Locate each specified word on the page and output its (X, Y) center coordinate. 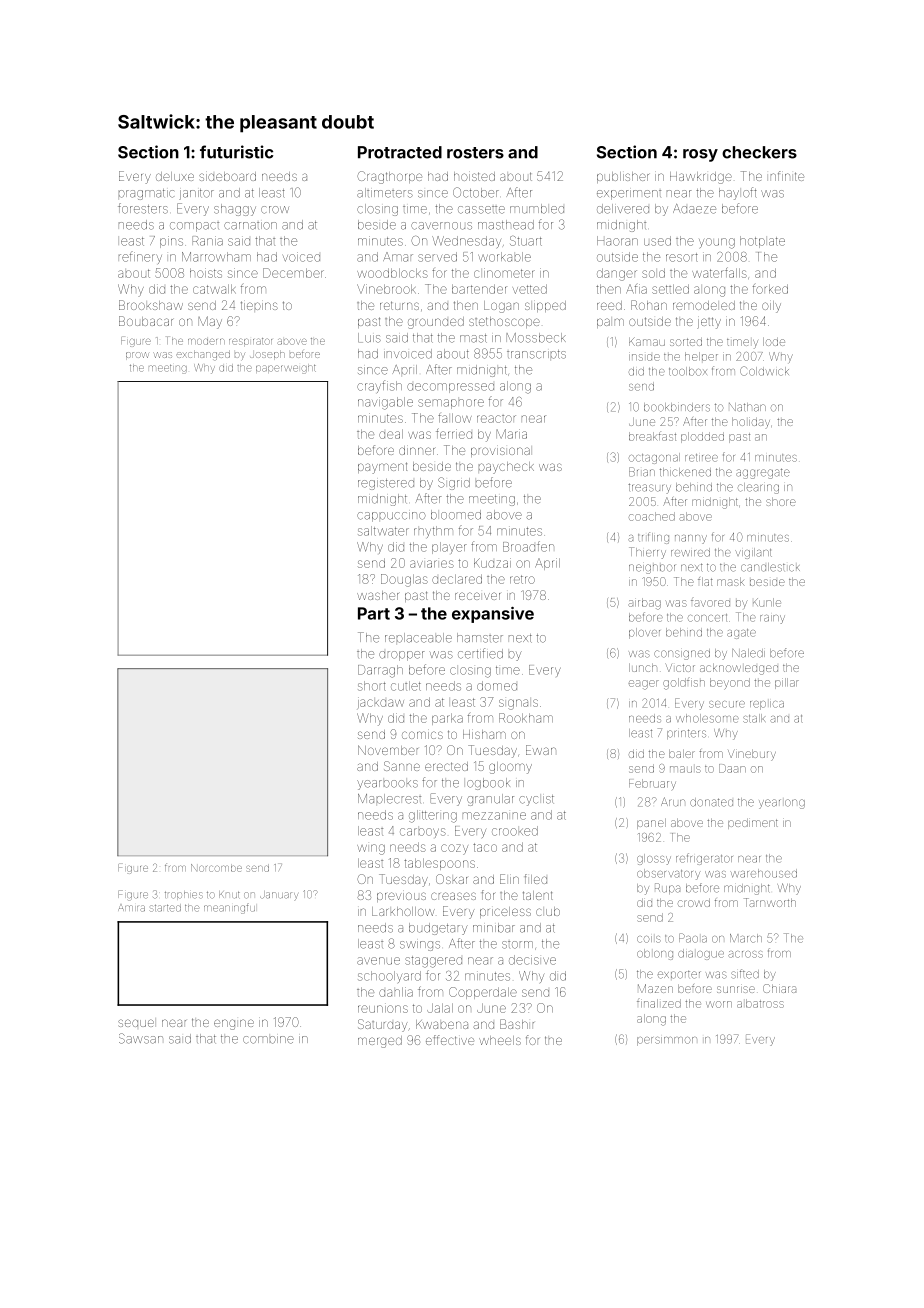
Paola (693, 938)
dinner (417, 450)
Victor (680, 667)
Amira (131, 908)
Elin (509, 879)
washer (378, 595)
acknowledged (739, 669)
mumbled (537, 209)
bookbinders (677, 407)
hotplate (762, 242)
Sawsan (141, 1038)
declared (457, 579)
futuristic (236, 152)
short (372, 686)
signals (518, 704)
